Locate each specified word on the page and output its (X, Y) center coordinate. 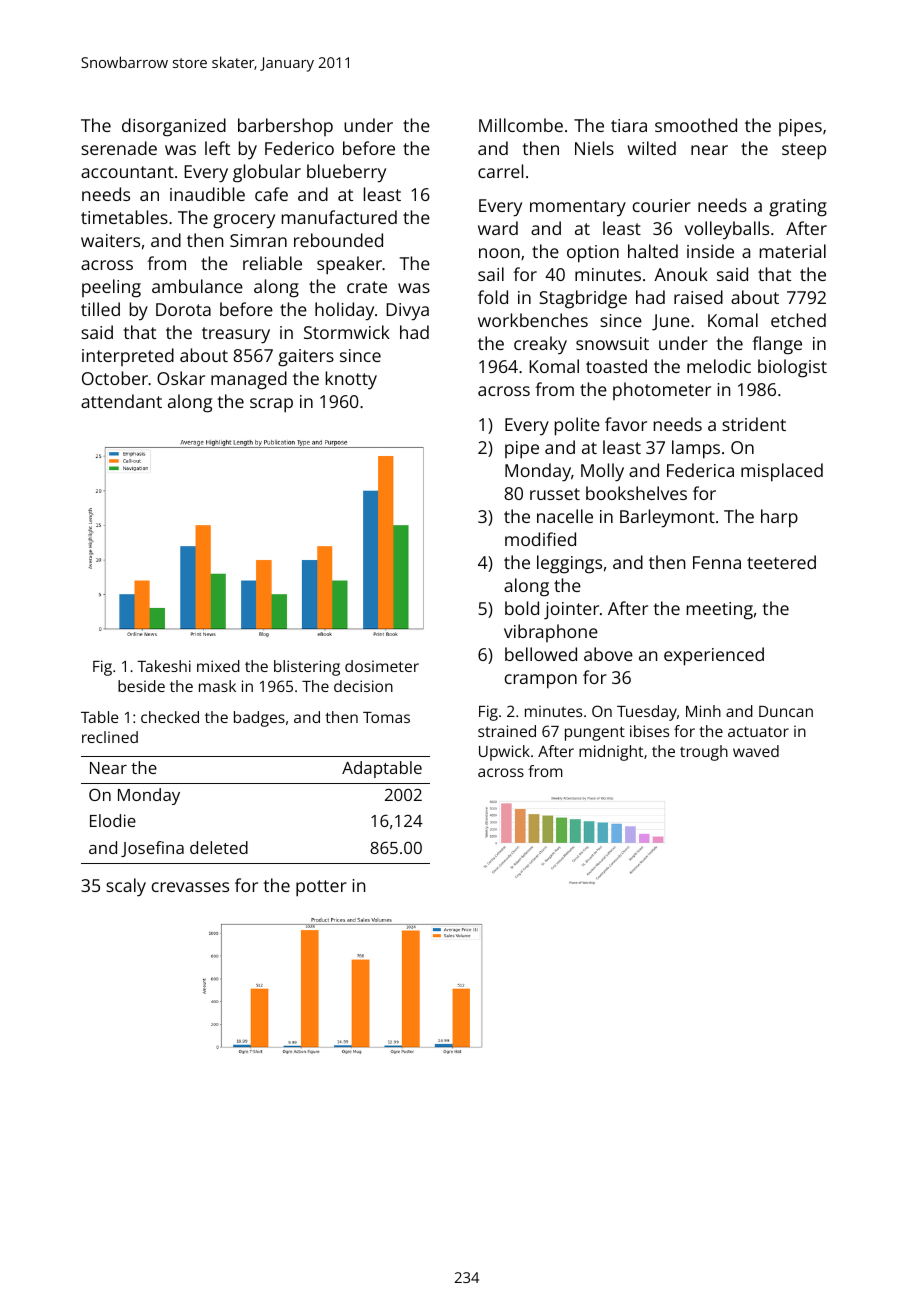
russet (555, 494)
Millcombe (521, 125)
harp (779, 518)
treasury (236, 335)
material (793, 251)
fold (493, 297)
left (217, 148)
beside (141, 686)
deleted (219, 847)
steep (804, 151)
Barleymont (667, 518)
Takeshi (164, 666)
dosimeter (382, 666)
